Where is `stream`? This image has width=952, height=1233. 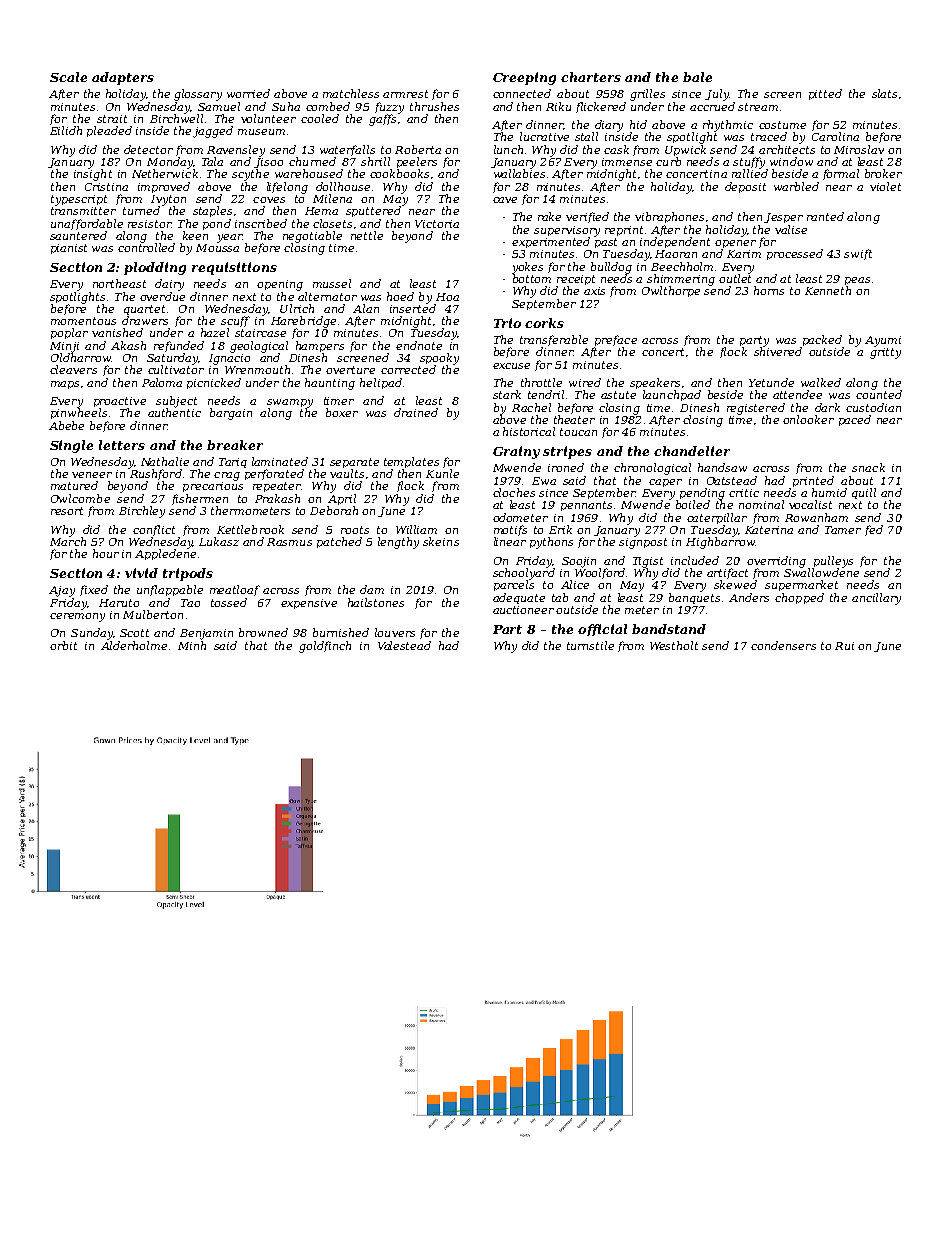
stream is located at coordinates (758, 107).
